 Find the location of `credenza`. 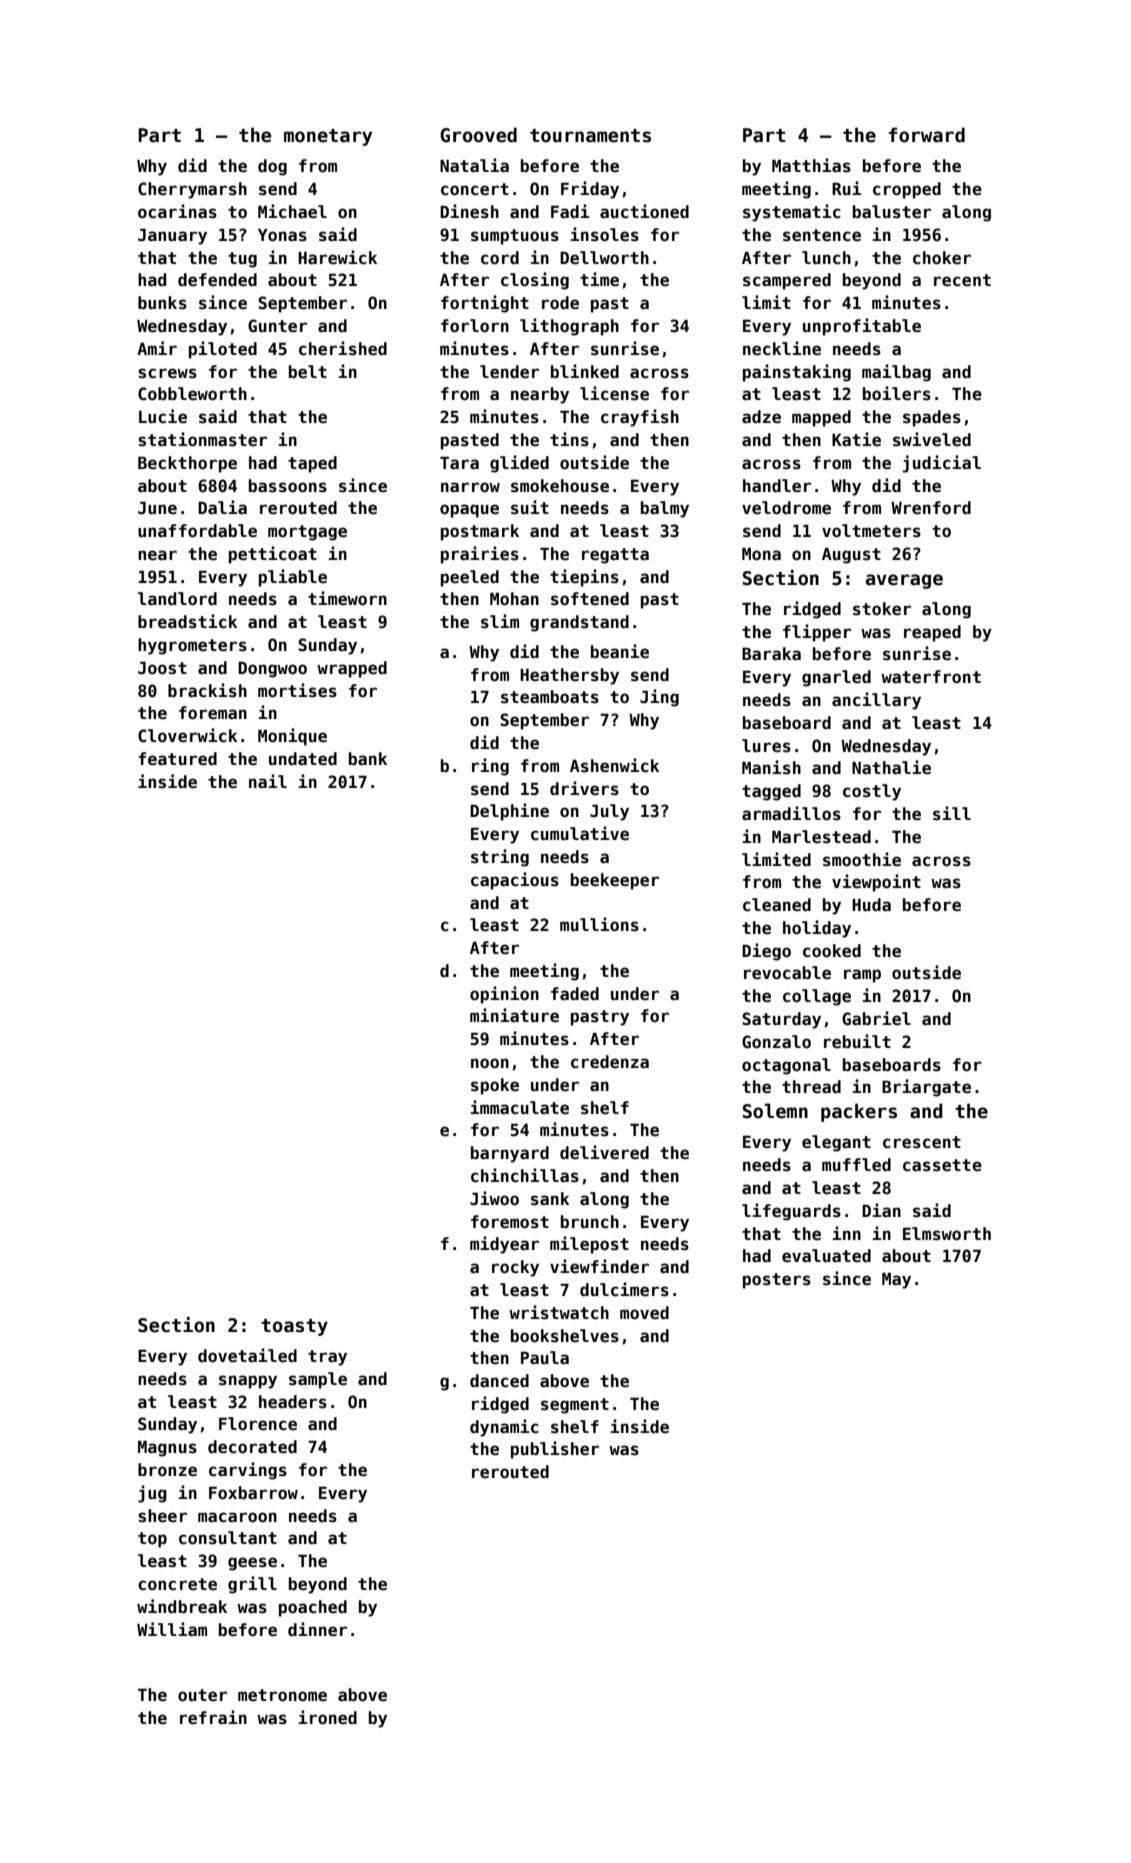

credenza is located at coordinates (610, 1062).
